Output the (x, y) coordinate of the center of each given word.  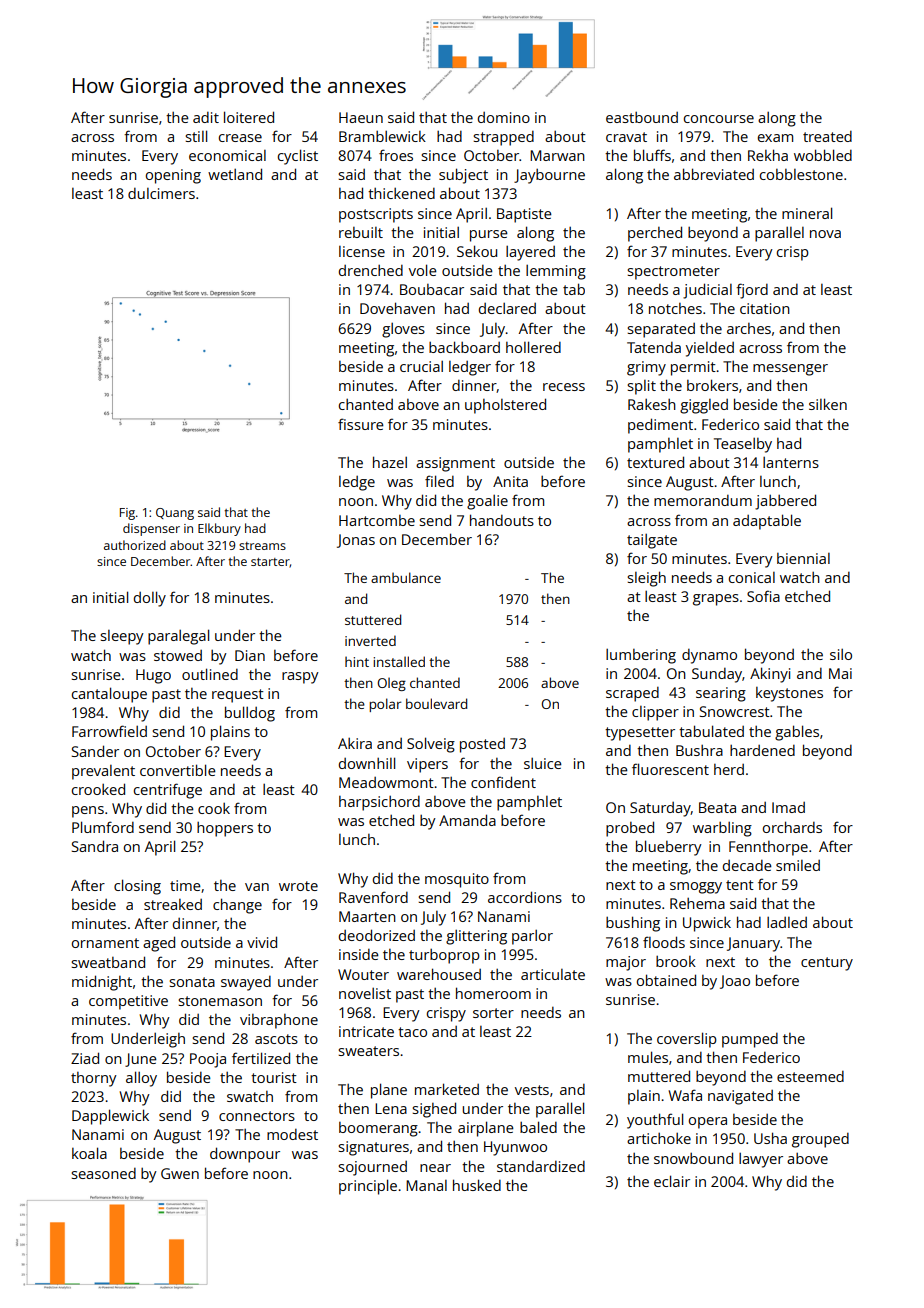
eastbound (642, 117)
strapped (503, 138)
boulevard (436, 703)
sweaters (368, 1051)
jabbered (785, 502)
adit (206, 117)
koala (89, 1153)
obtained (666, 980)
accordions (525, 897)
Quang (175, 514)
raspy (300, 678)
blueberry (669, 848)
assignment (455, 464)
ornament (105, 943)
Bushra (699, 750)
